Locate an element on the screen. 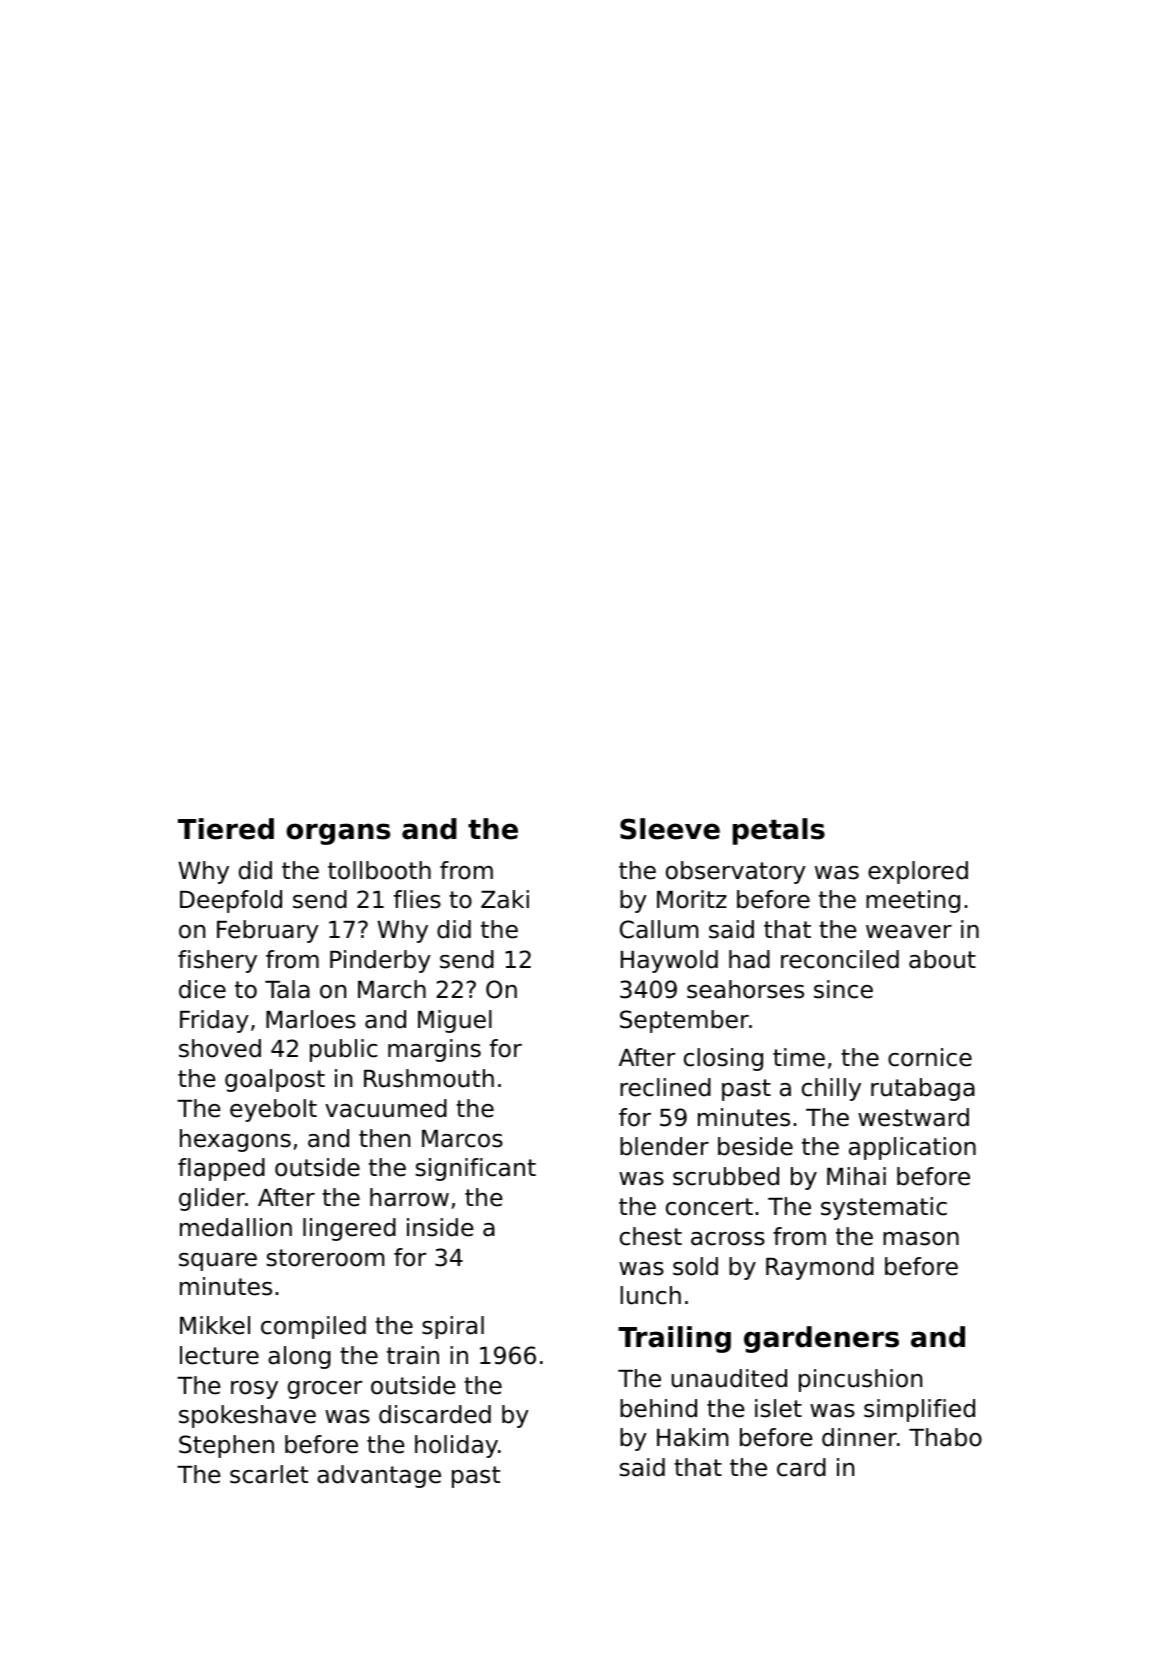  Sleeve is located at coordinates (670, 829).
